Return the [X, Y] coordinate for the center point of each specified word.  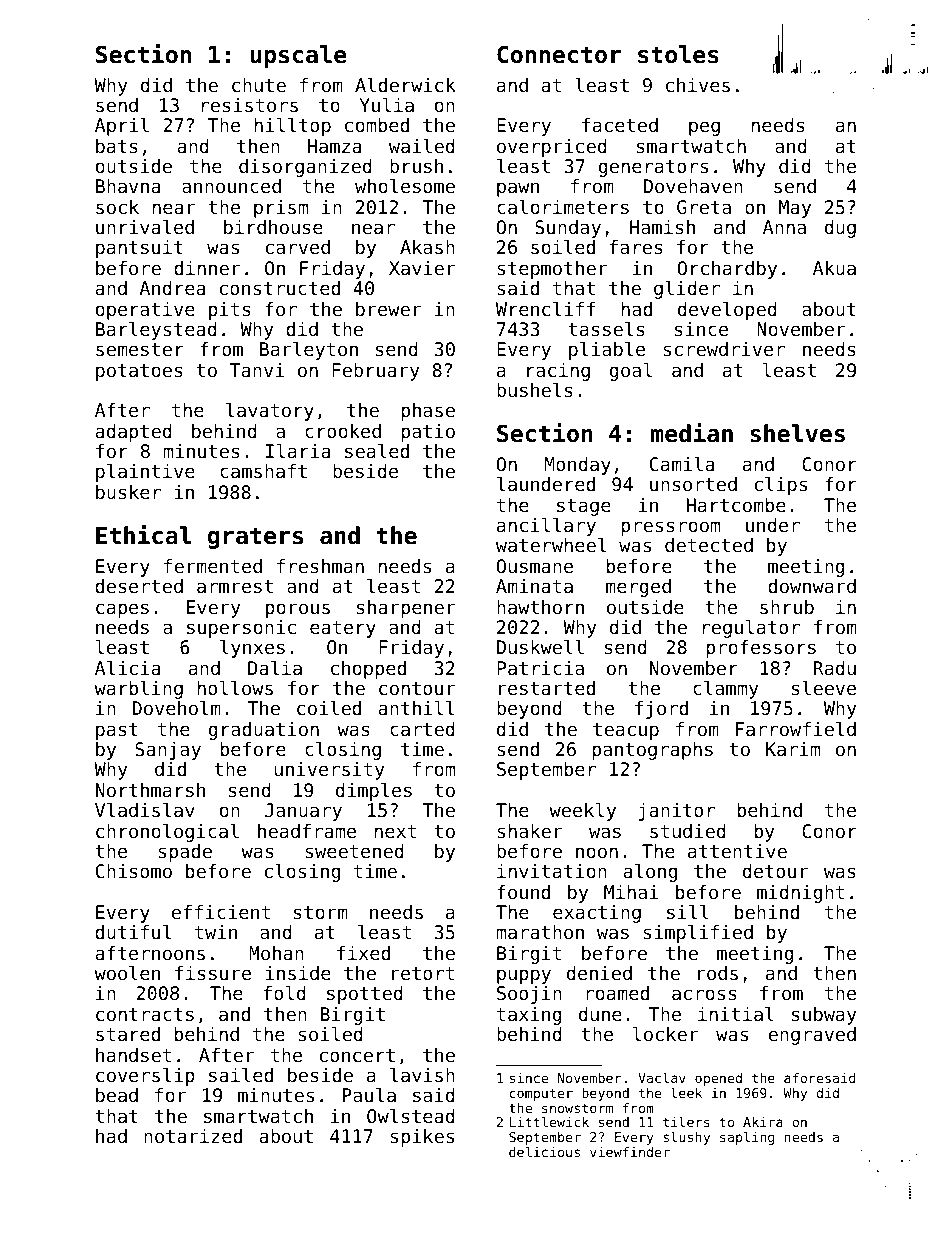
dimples [374, 791]
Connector [559, 54]
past [117, 731]
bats [117, 146]
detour [775, 871]
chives [698, 85]
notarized [193, 1136]
